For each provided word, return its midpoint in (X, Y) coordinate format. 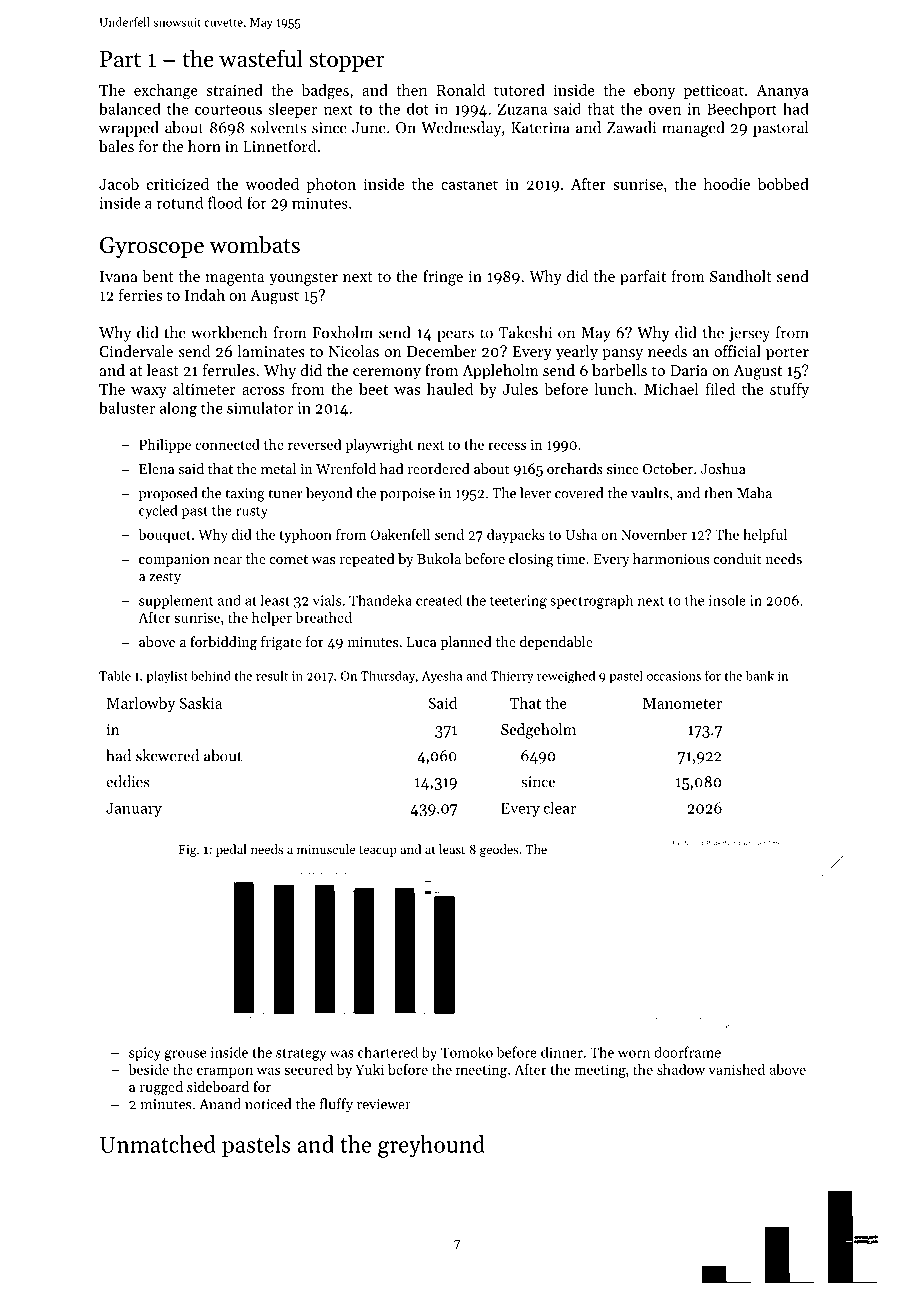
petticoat (714, 92)
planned (466, 643)
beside (148, 1069)
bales (116, 146)
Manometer (682, 703)
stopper (347, 62)
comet (289, 559)
